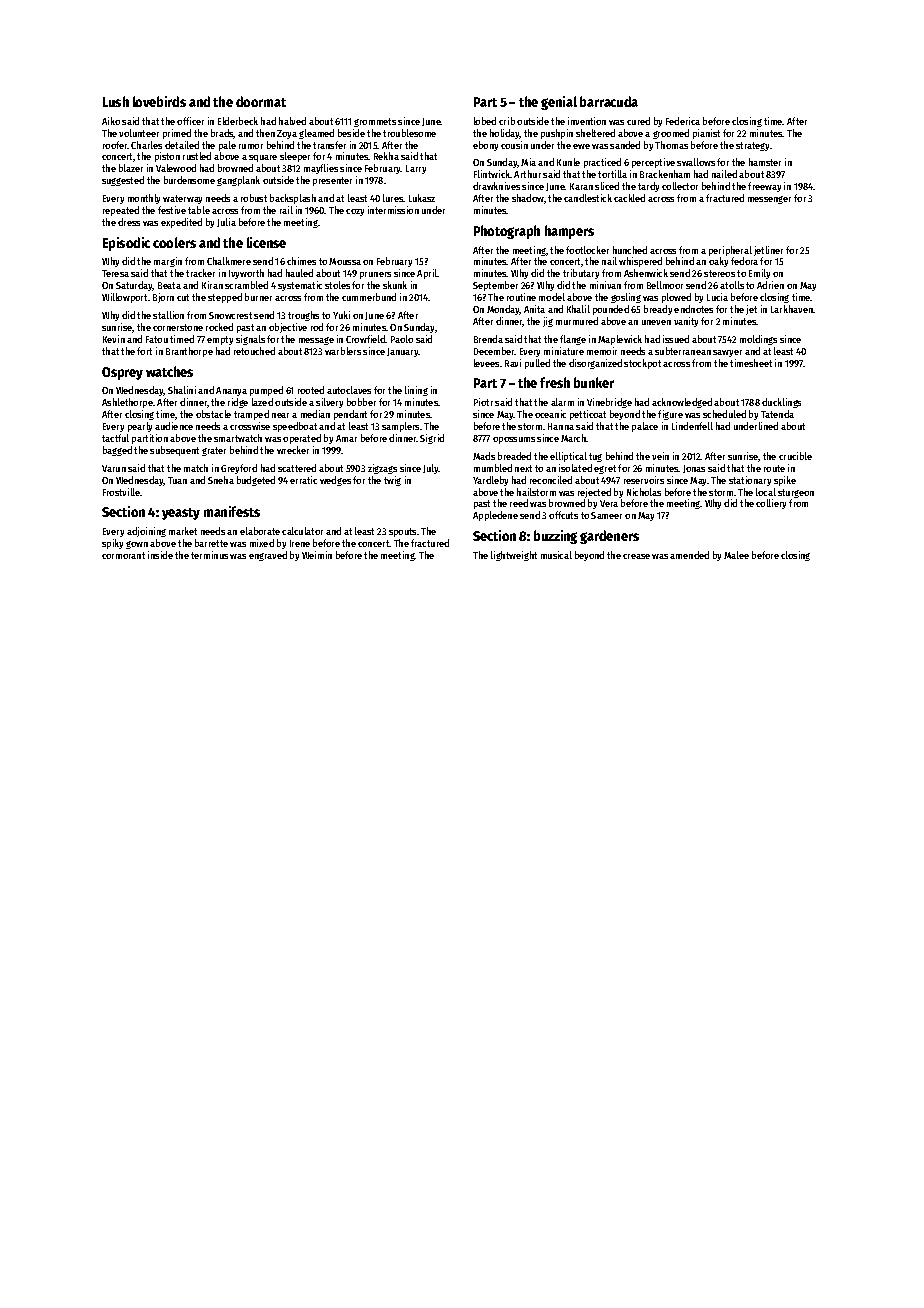 Image resolution: width=924 pixels, height=1308 pixels. What do you see at coordinates (251, 415) in the screenshot?
I see `tramped` at bounding box center [251, 415].
